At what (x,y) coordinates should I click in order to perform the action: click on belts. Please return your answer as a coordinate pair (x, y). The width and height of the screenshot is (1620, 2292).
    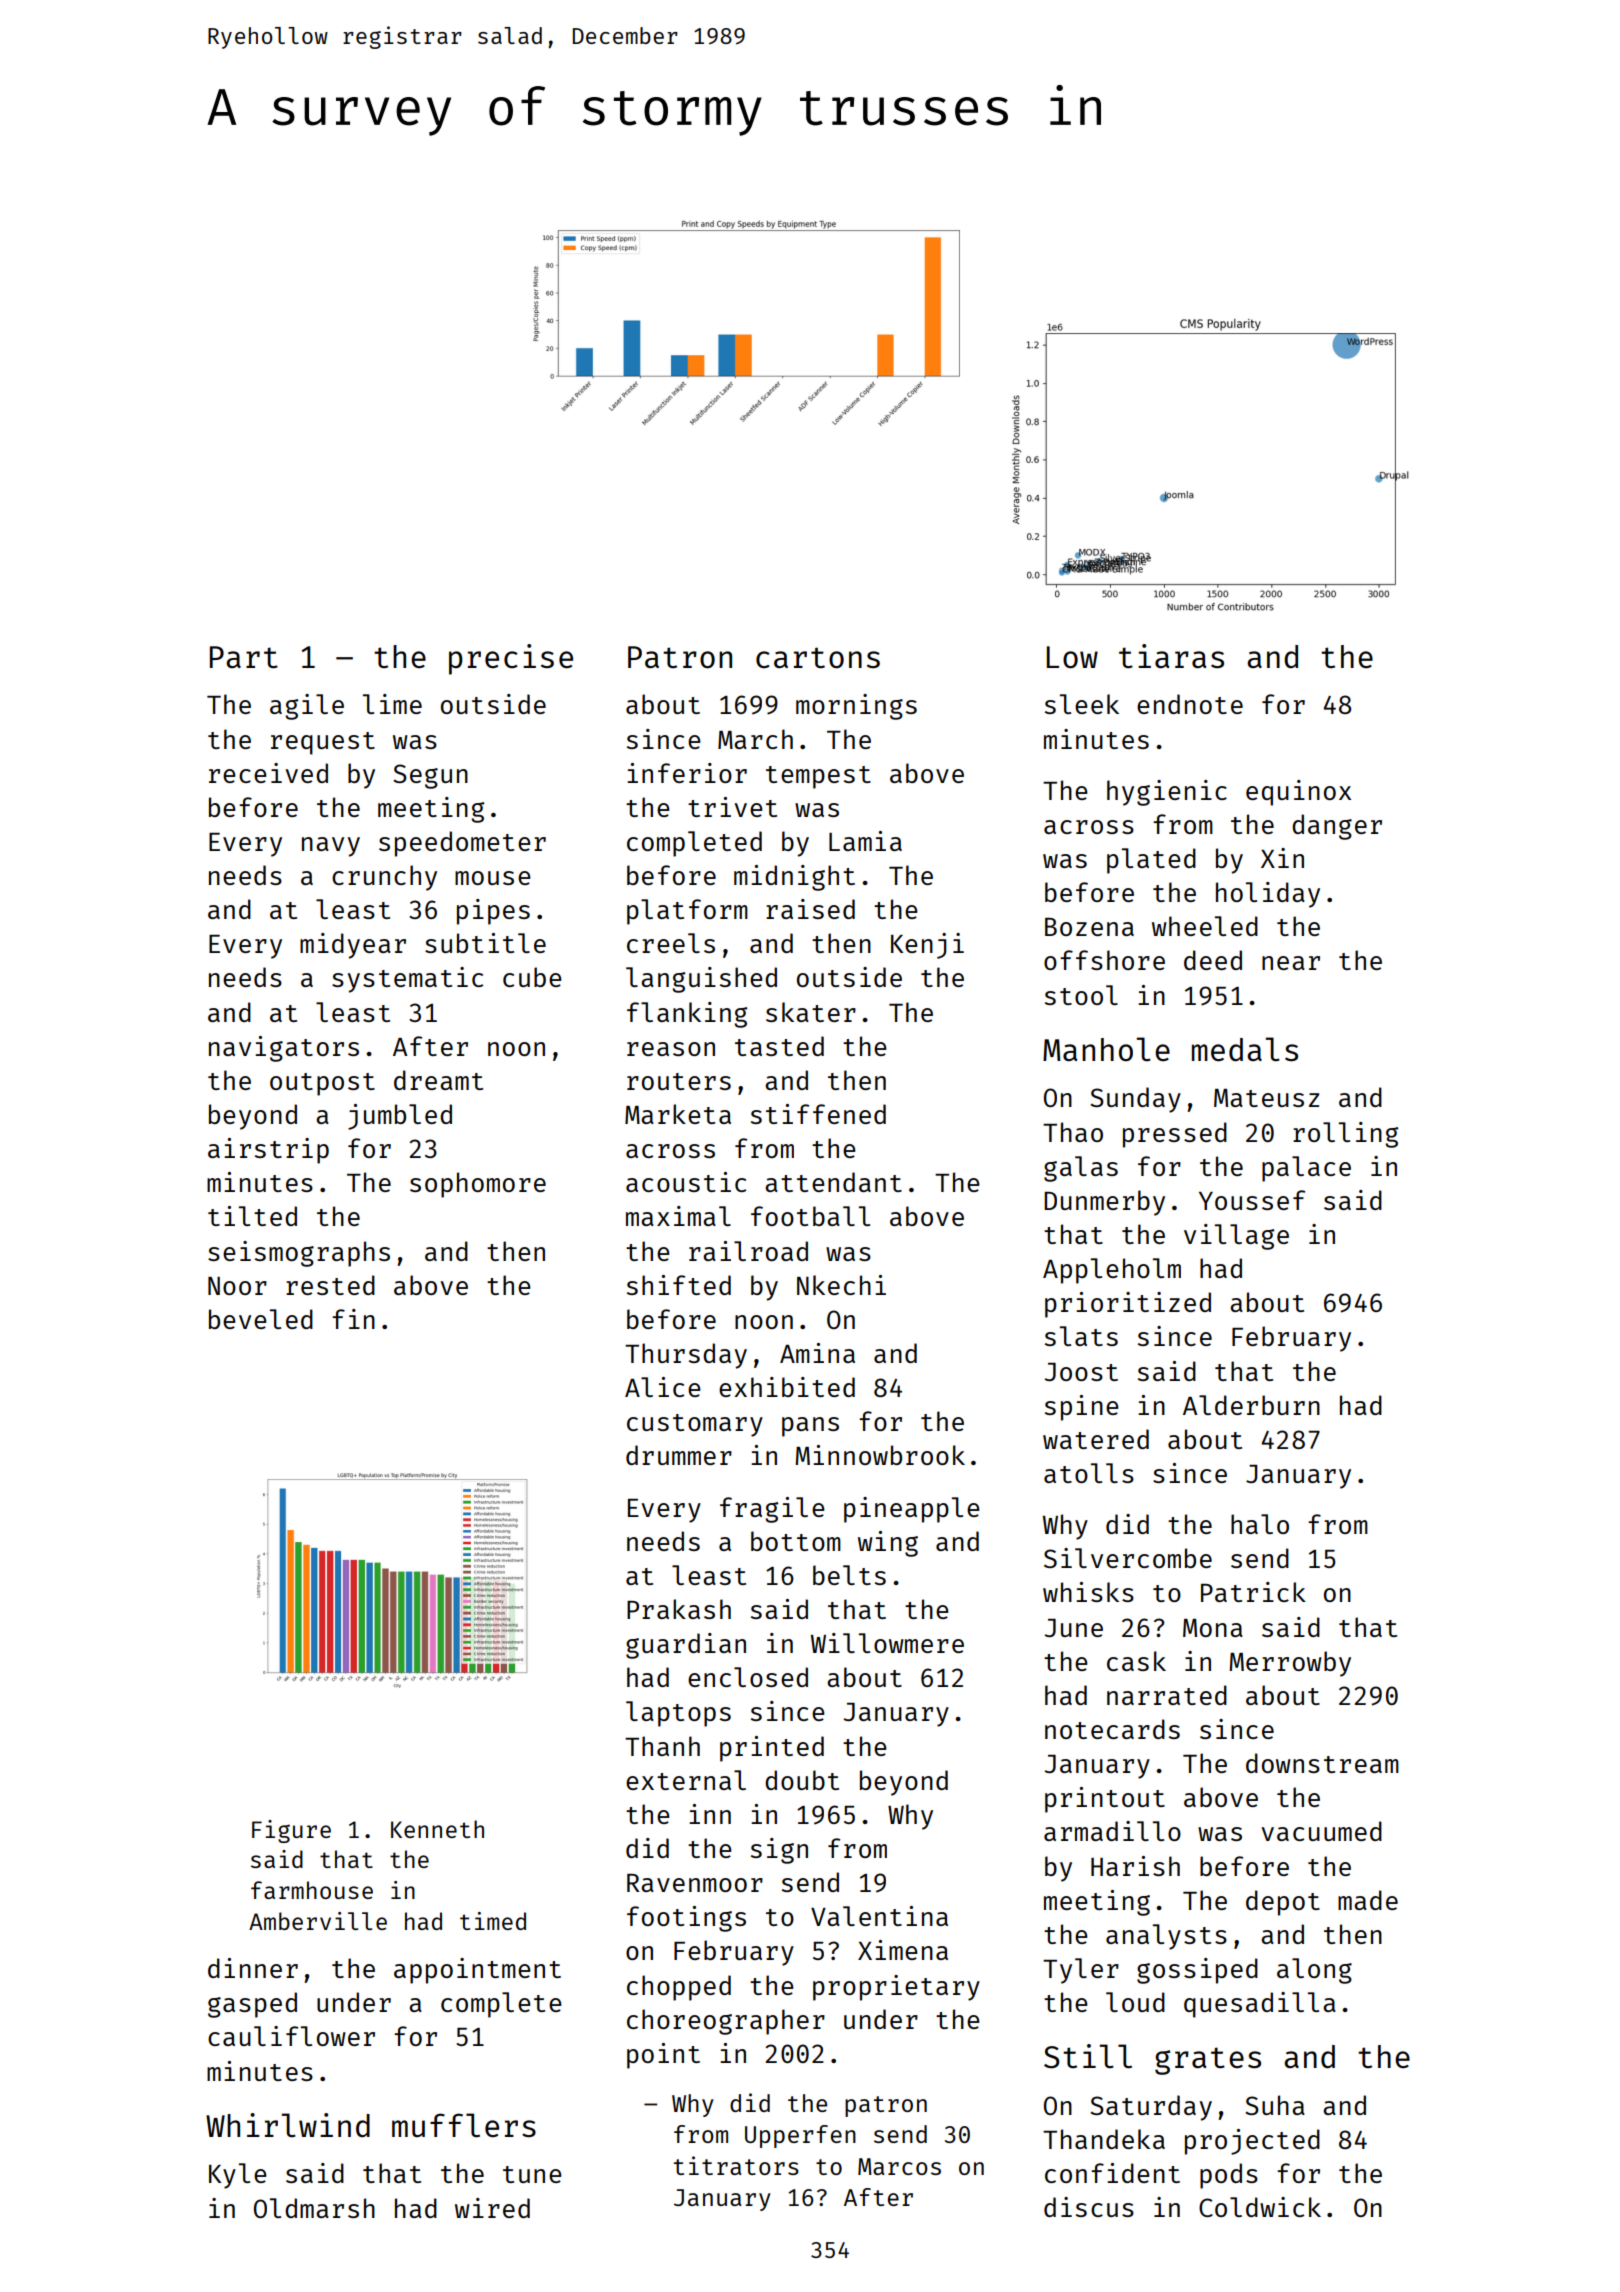
    Looking at the image, I should click on (849, 1575).
